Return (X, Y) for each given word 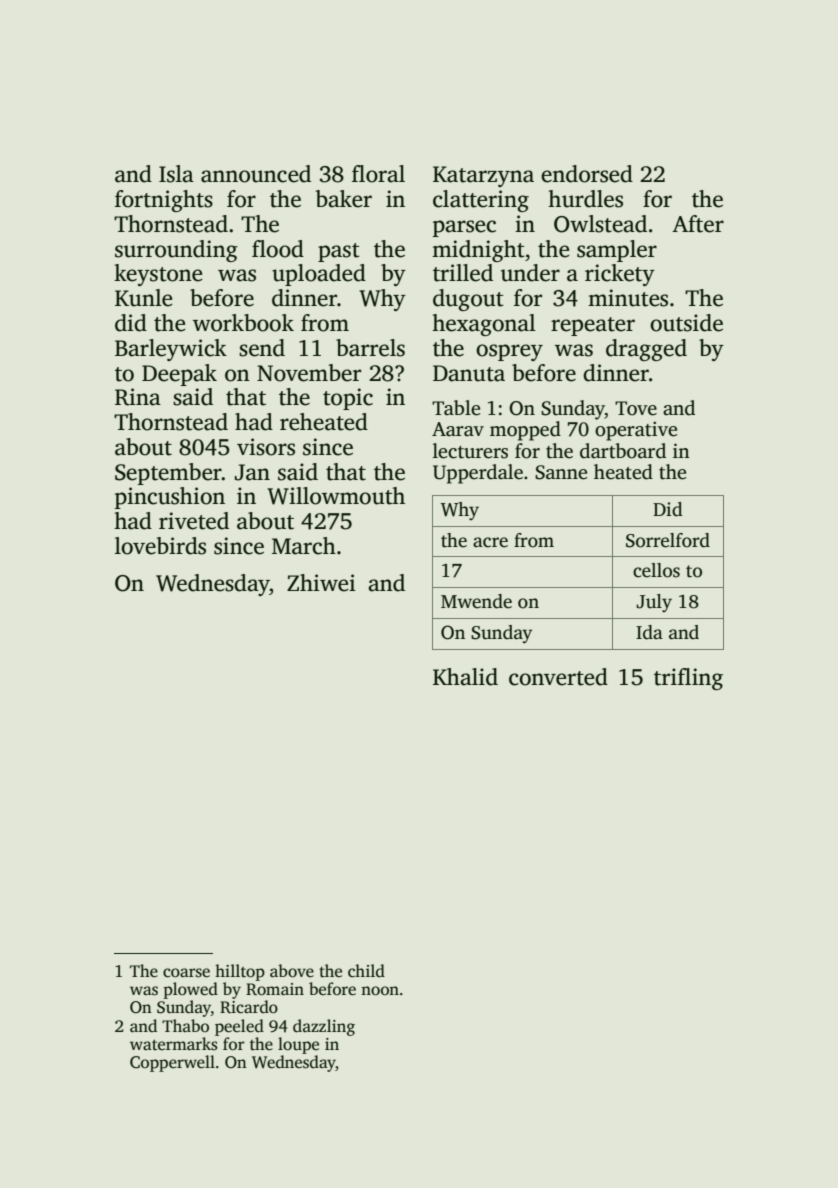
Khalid (465, 677)
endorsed (587, 174)
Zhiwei (321, 583)
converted (558, 677)
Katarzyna (483, 176)
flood (278, 249)
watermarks (174, 1044)
